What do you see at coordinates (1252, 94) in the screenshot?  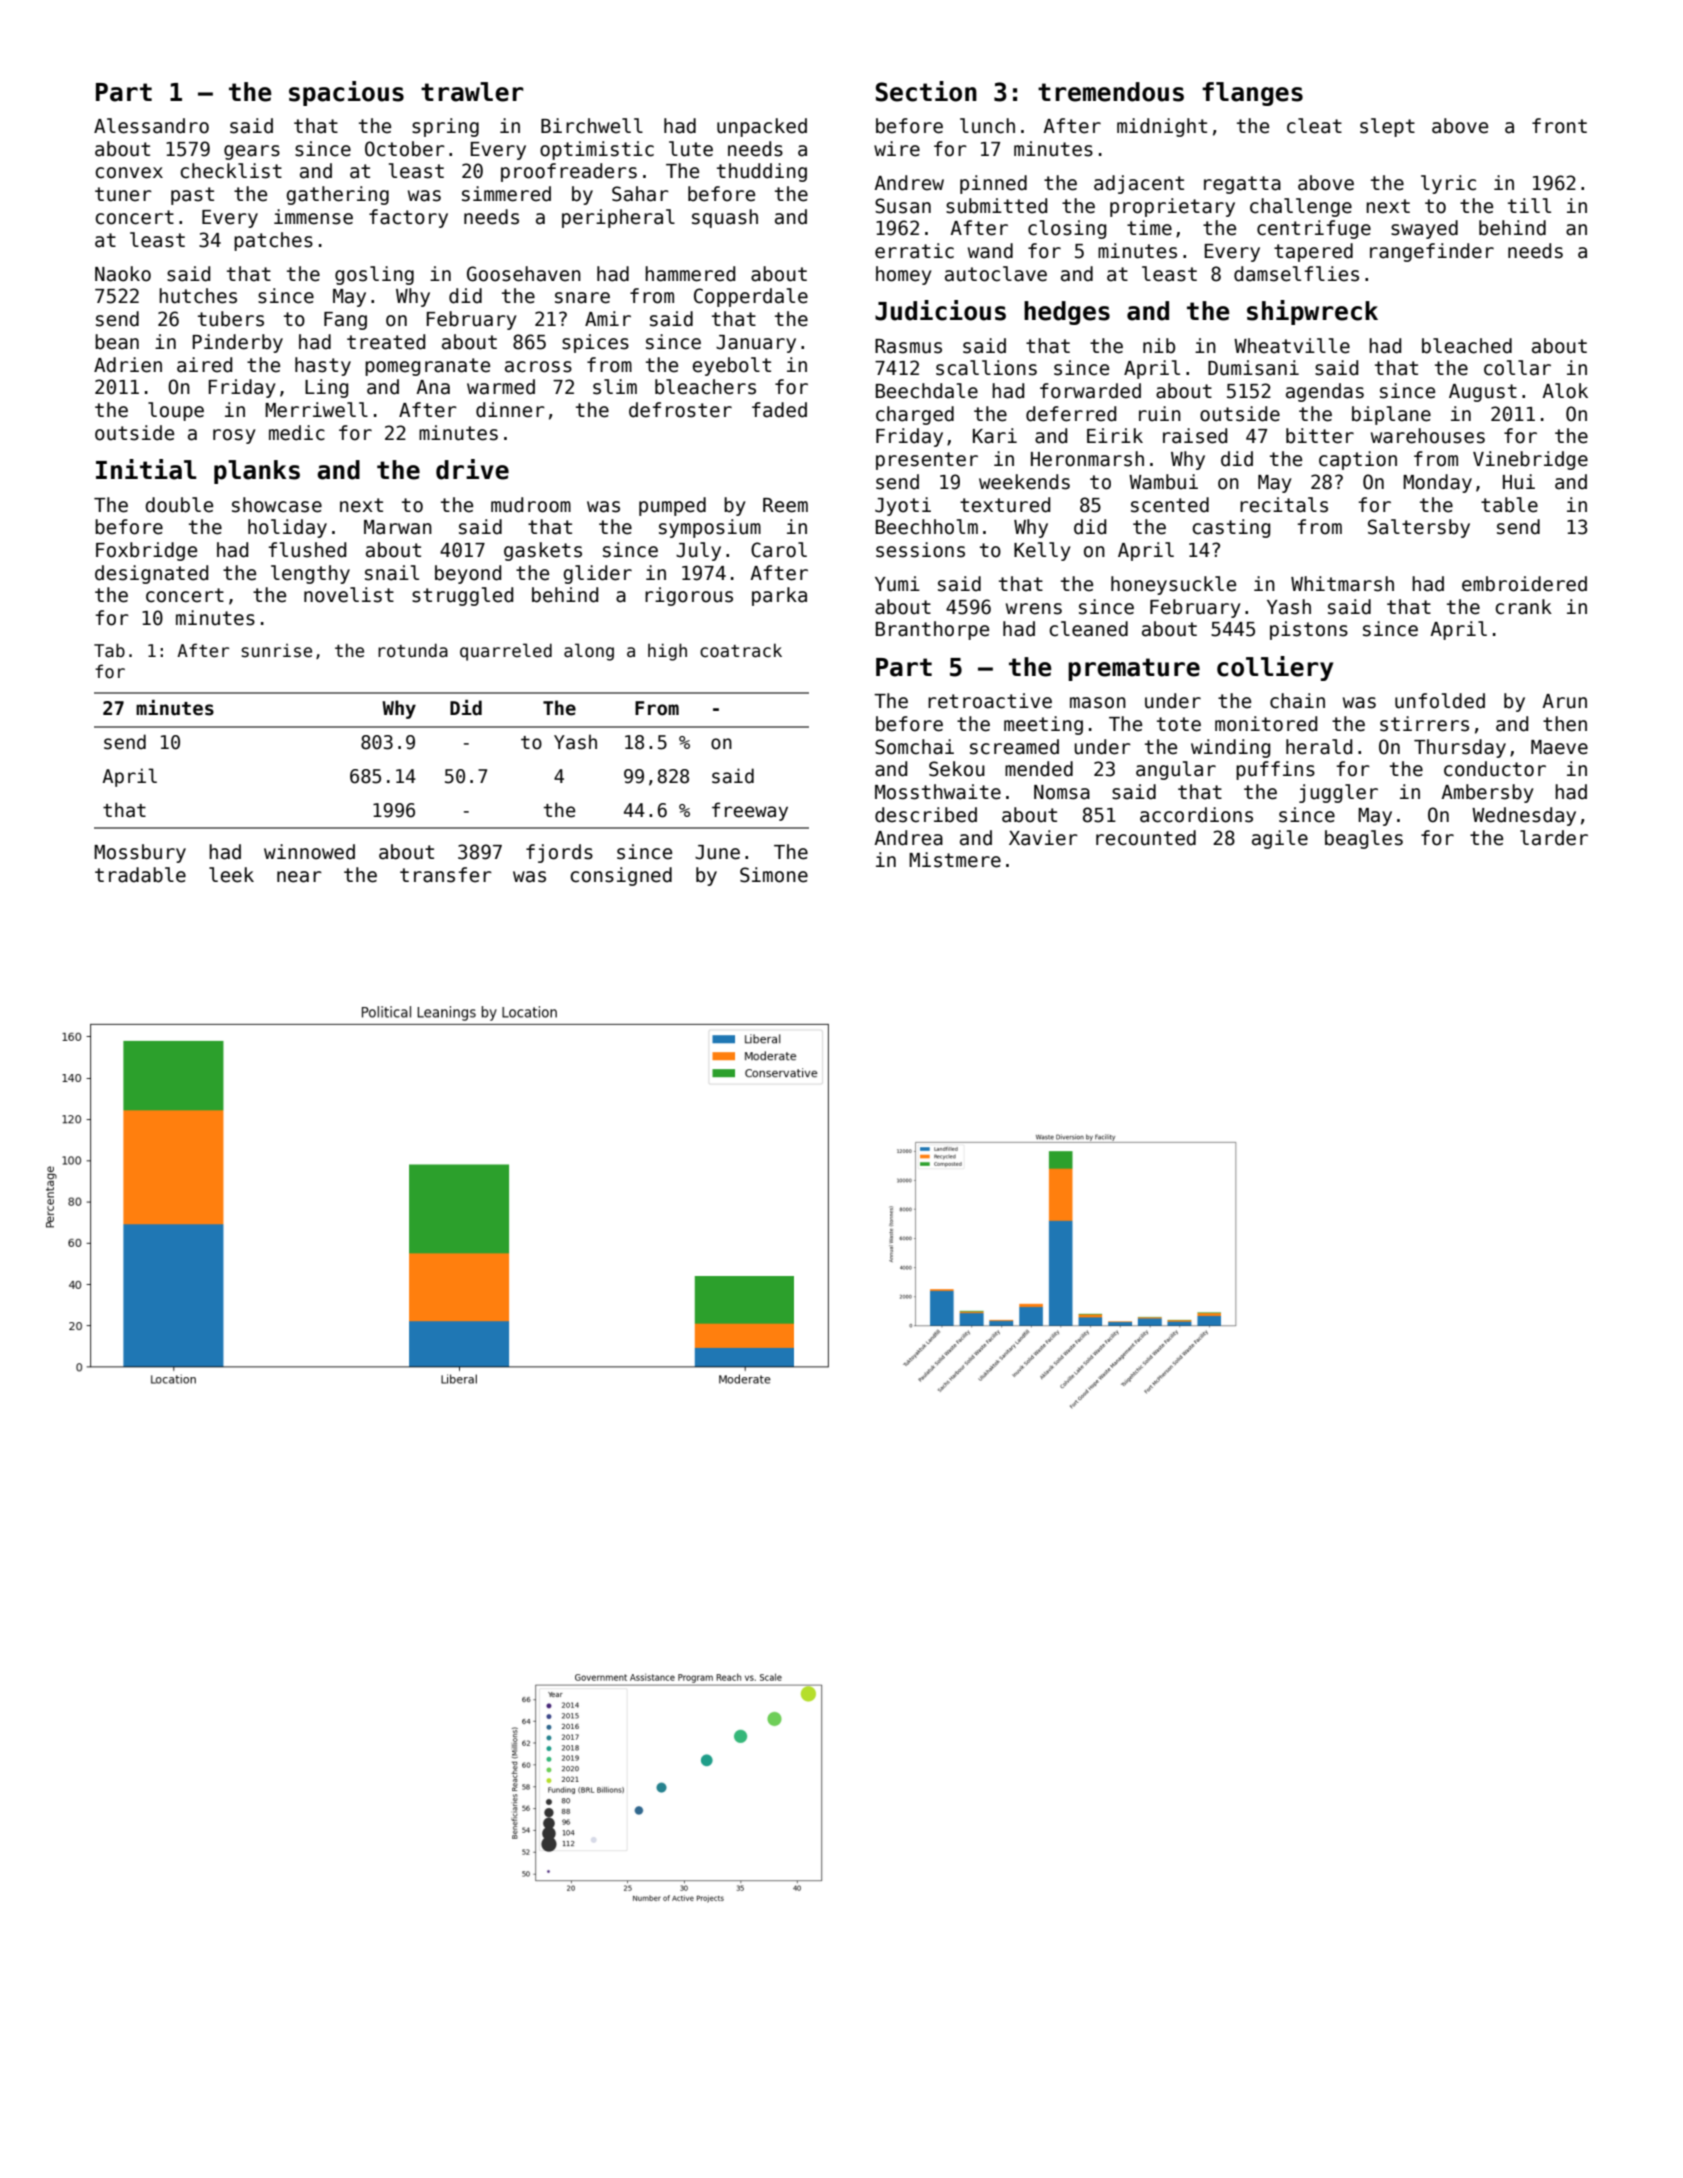 I see `flanges` at bounding box center [1252, 94].
